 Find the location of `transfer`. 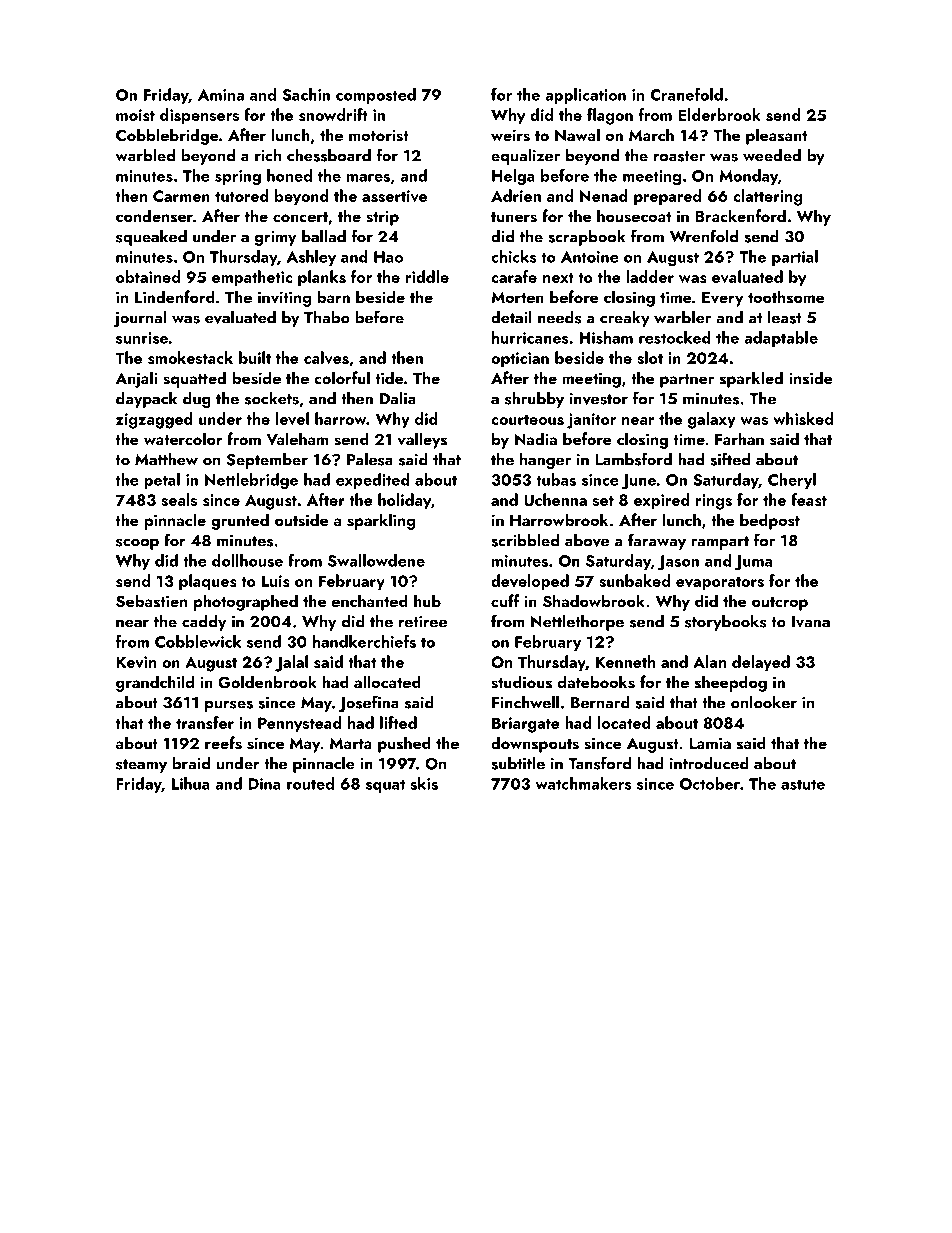

transfer is located at coordinates (205, 722).
